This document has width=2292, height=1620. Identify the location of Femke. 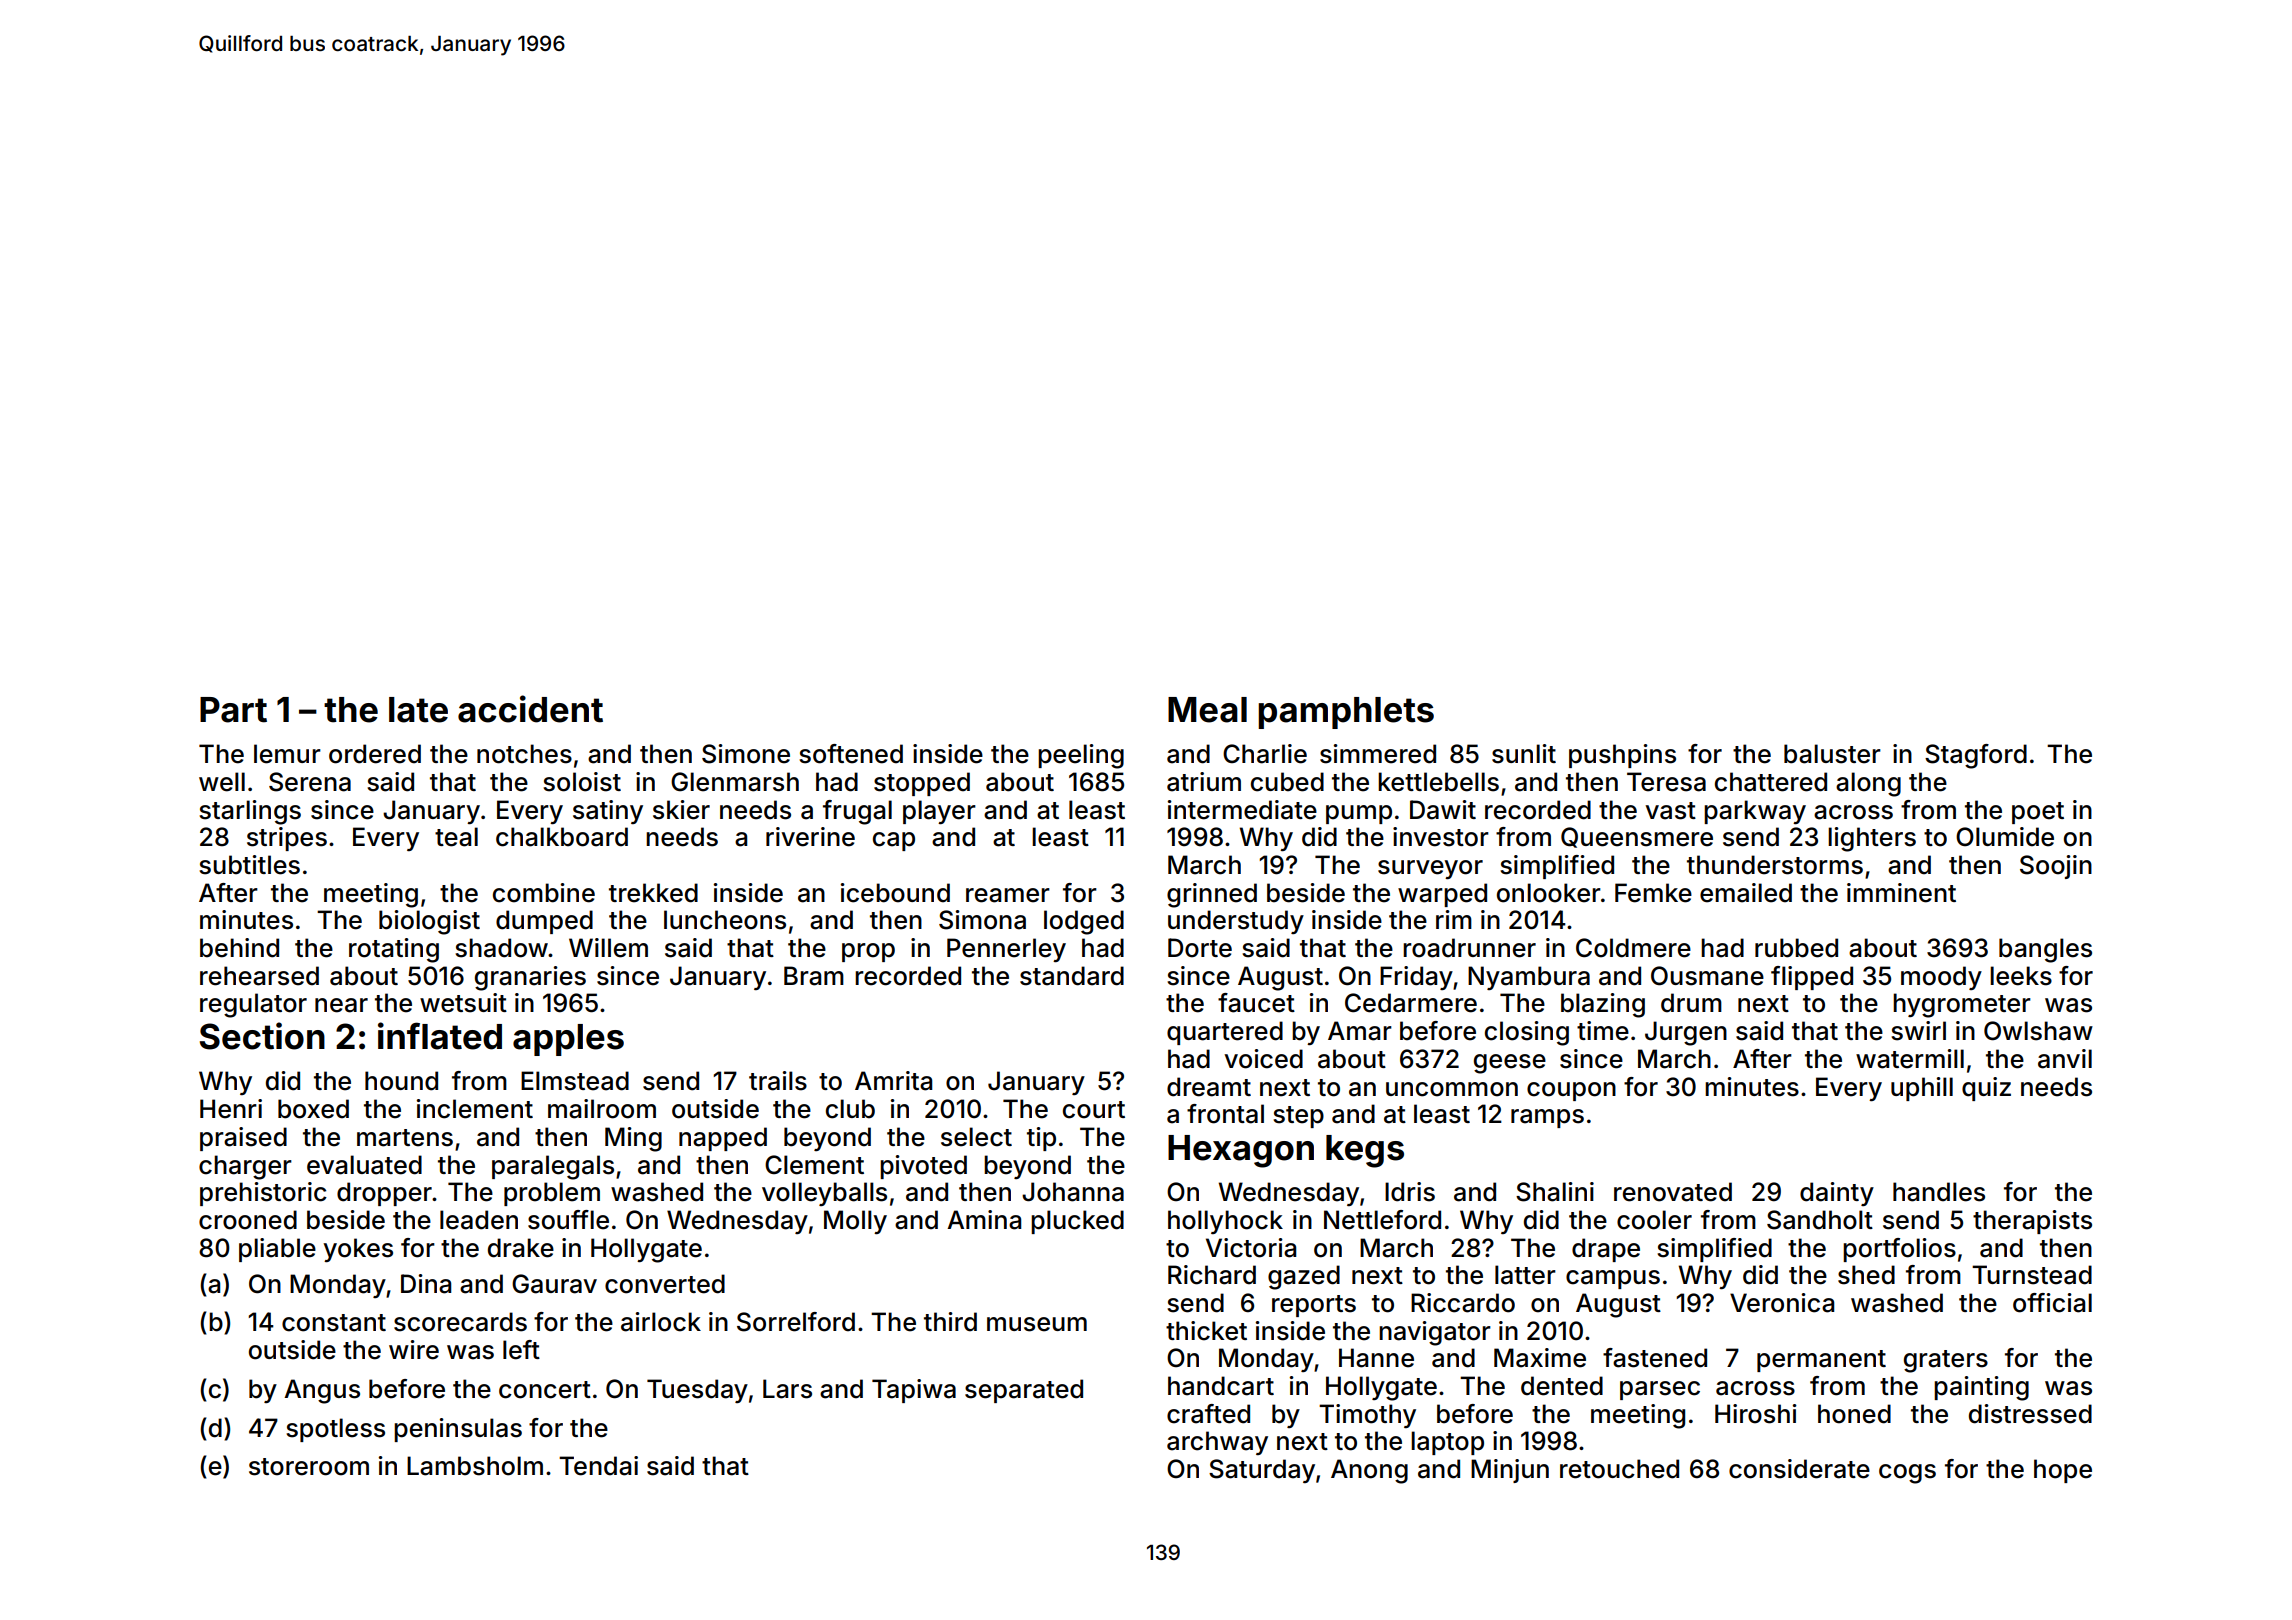
(1653, 893).
